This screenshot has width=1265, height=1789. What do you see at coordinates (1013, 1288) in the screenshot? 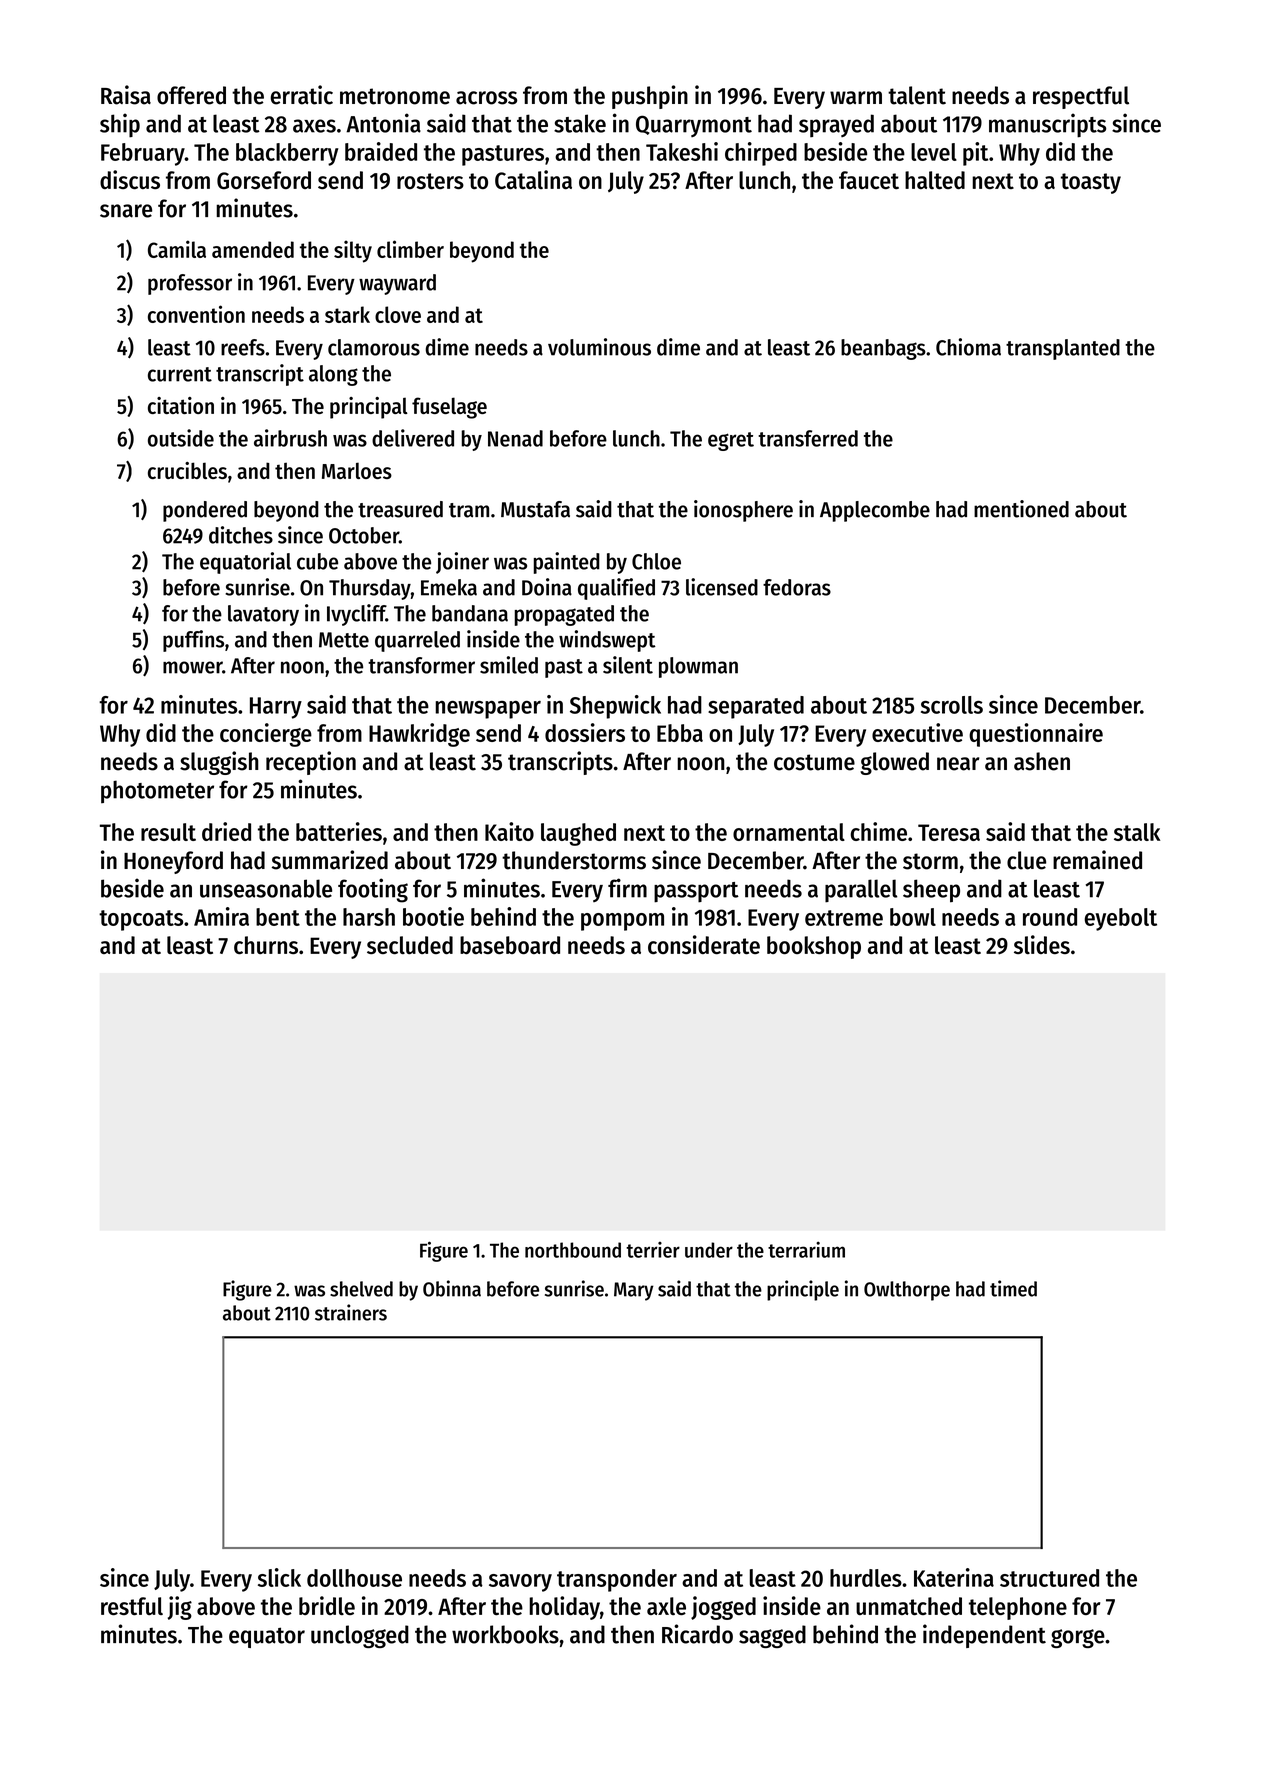
I see `timed` at bounding box center [1013, 1288].
